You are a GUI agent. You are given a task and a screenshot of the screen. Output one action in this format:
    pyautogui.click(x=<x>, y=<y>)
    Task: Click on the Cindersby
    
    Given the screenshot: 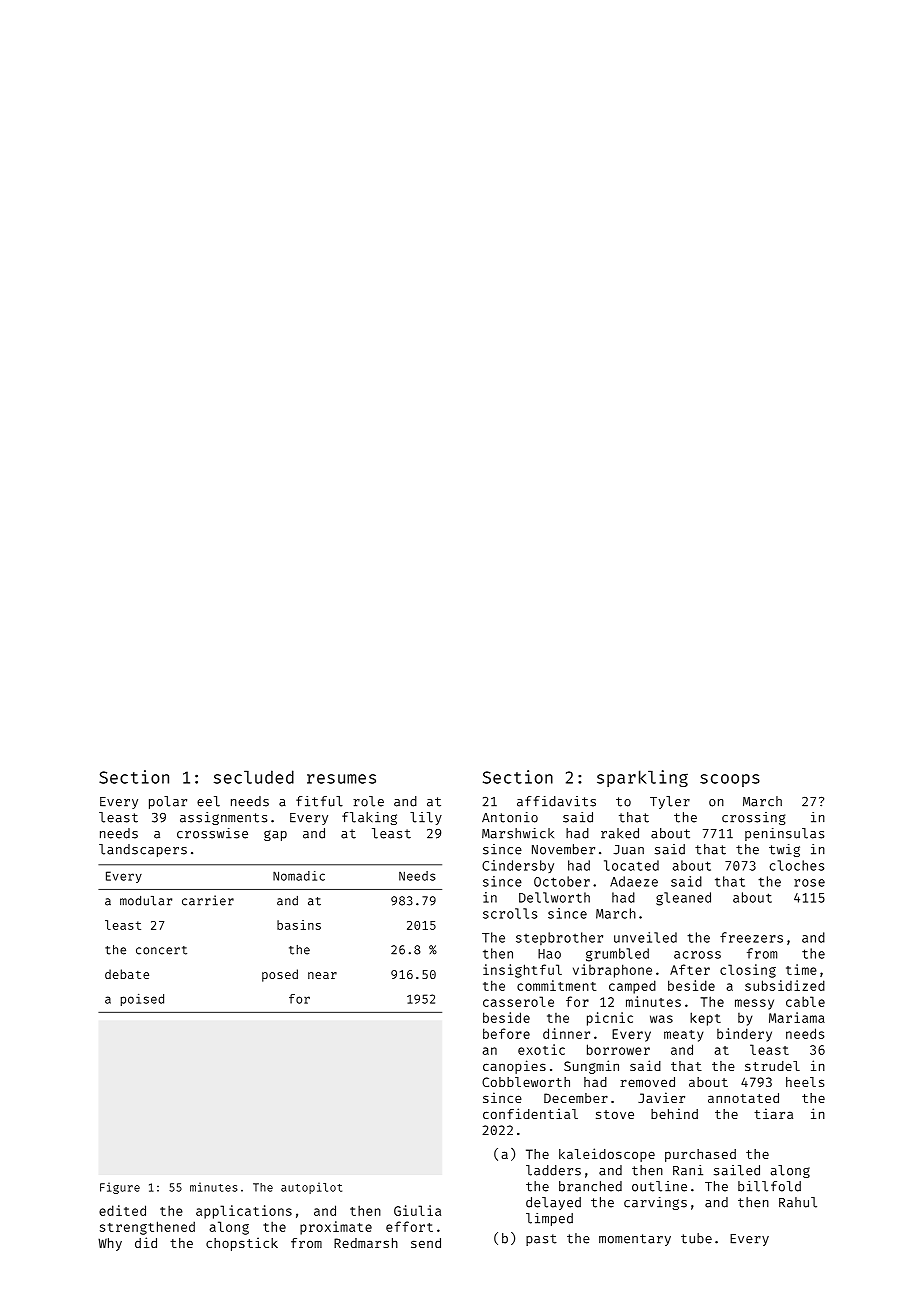 What is the action you would take?
    pyautogui.click(x=518, y=866)
